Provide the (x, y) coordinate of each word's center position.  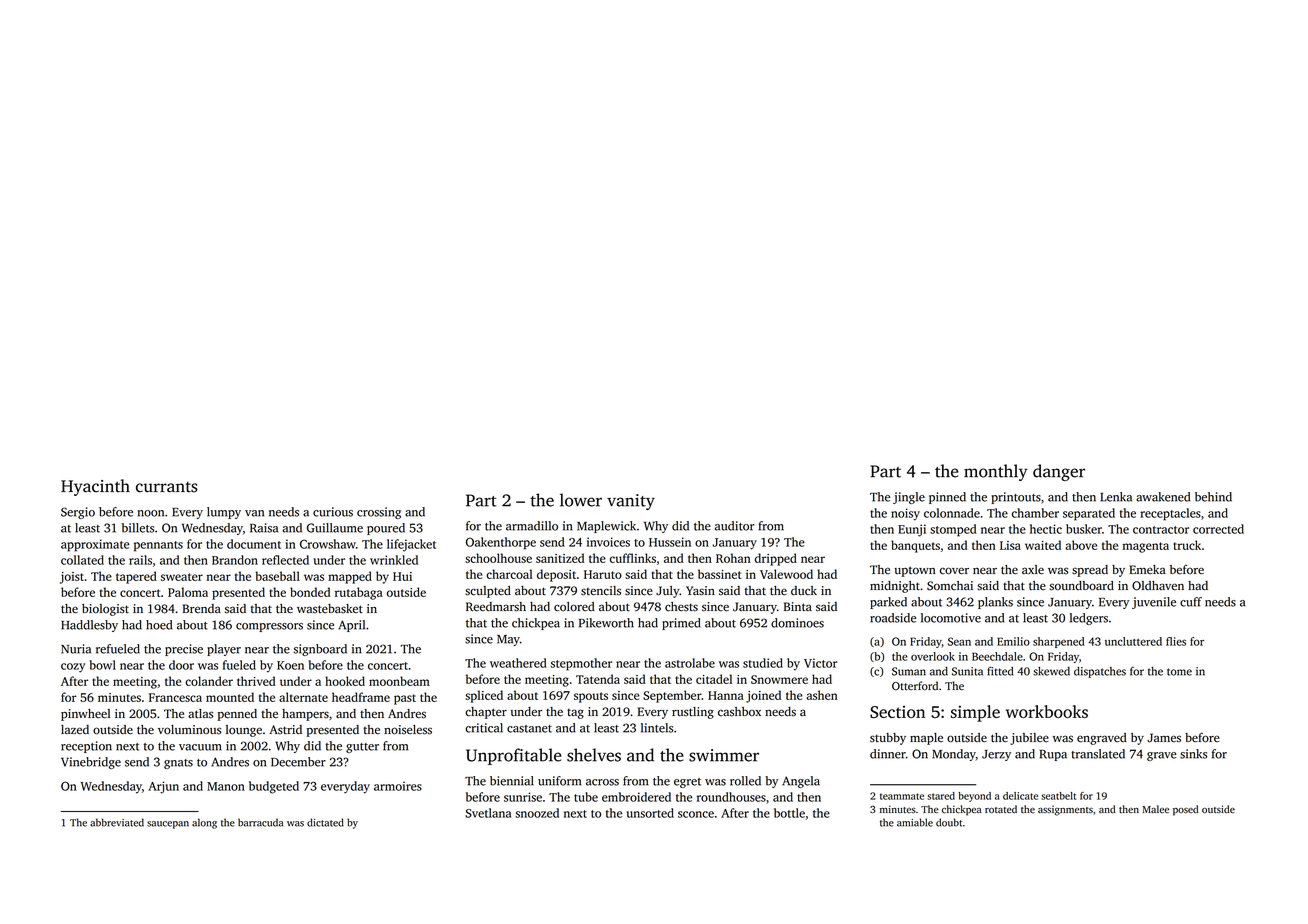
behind (1213, 497)
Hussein (670, 542)
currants (167, 487)
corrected (1218, 529)
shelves (594, 755)
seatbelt (1058, 796)
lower (581, 500)
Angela (801, 782)
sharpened (1059, 642)
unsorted (650, 813)
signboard (320, 650)
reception (86, 747)
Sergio (78, 513)
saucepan (168, 825)
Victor (820, 663)
